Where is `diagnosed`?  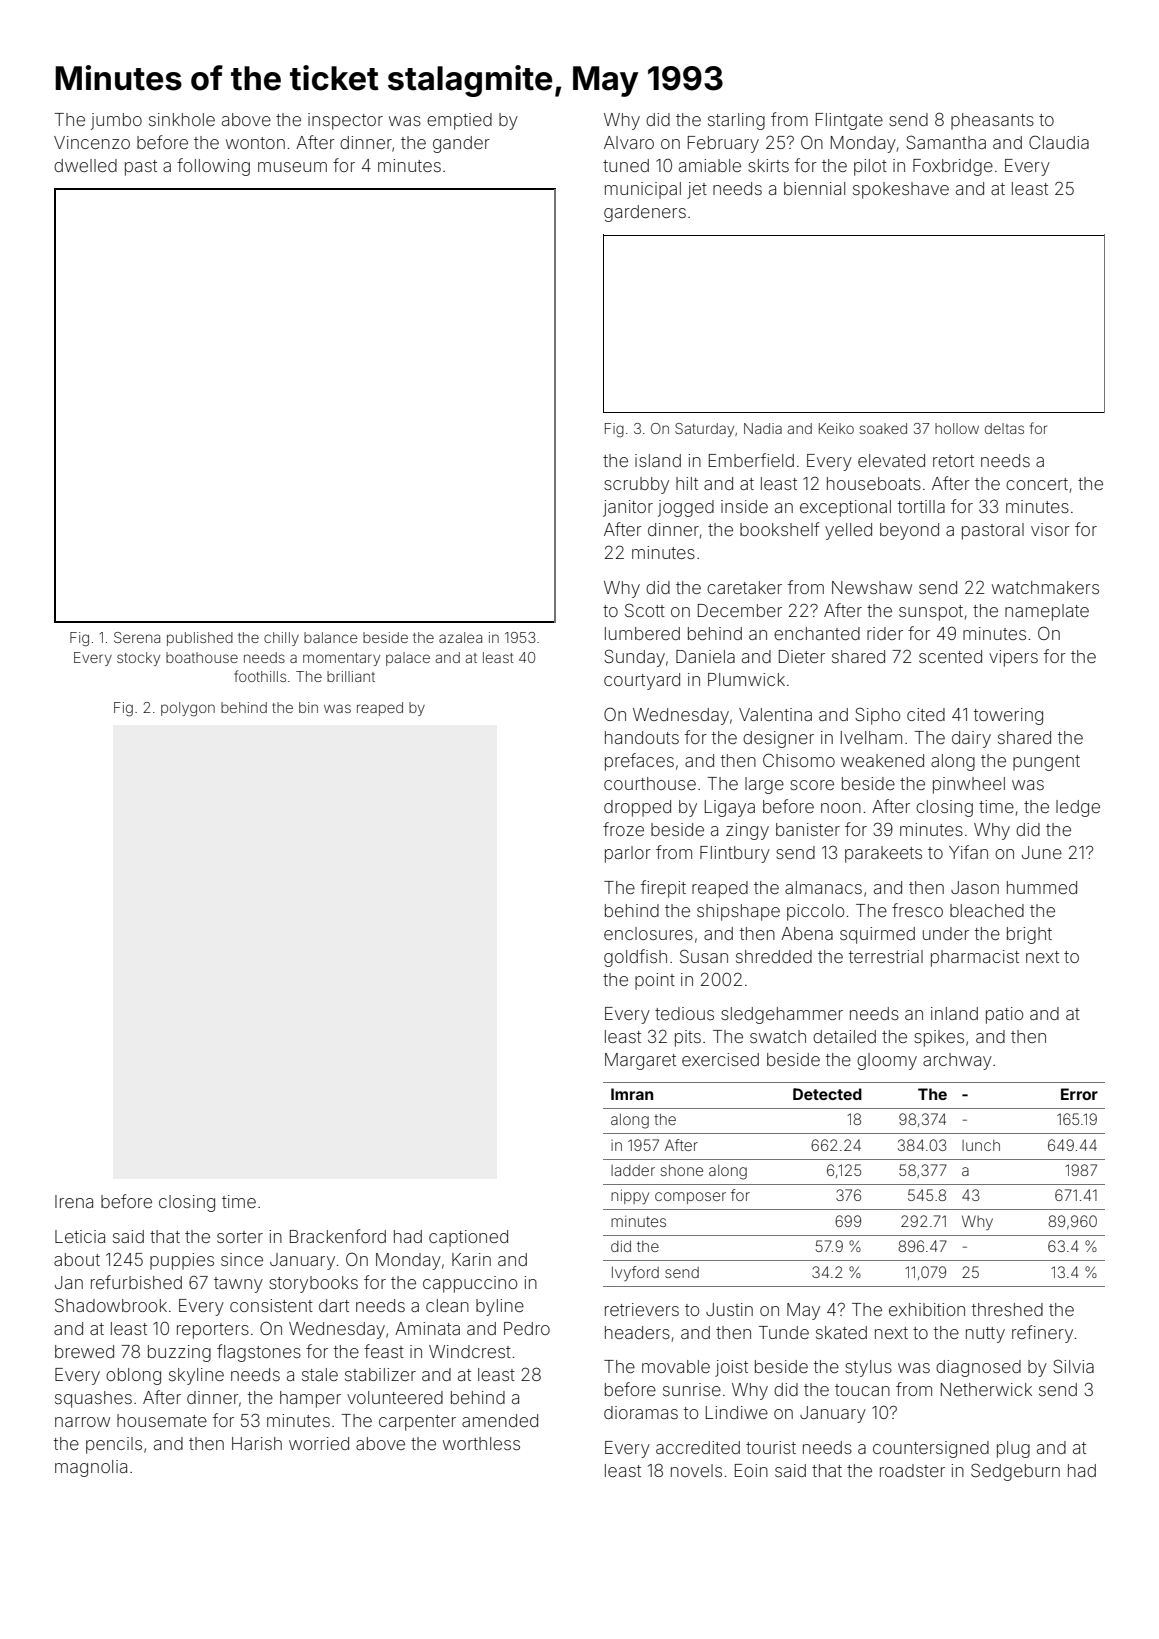
diagnosed is located at coordinates (978, 1368).
